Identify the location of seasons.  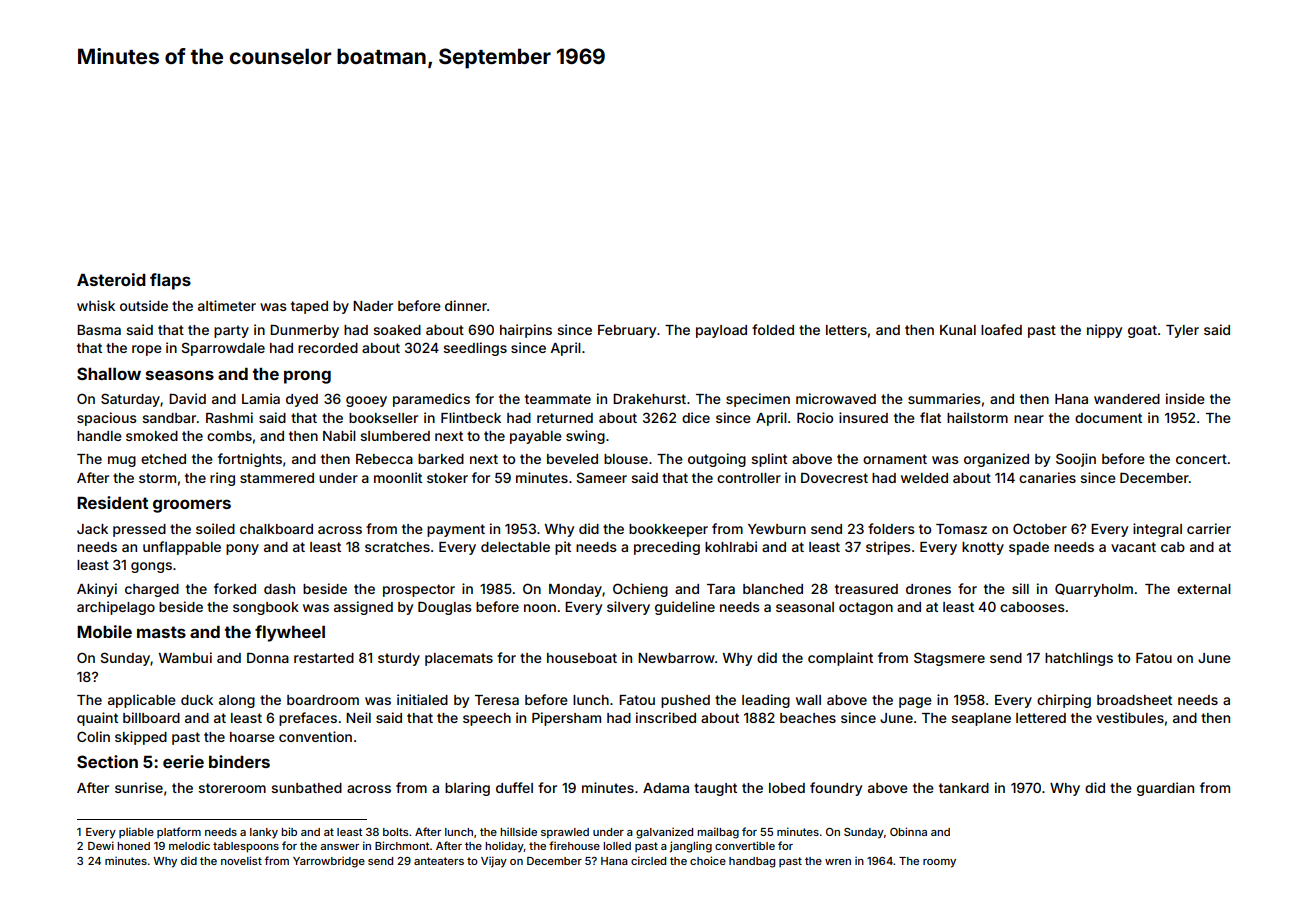
(180, 375).
